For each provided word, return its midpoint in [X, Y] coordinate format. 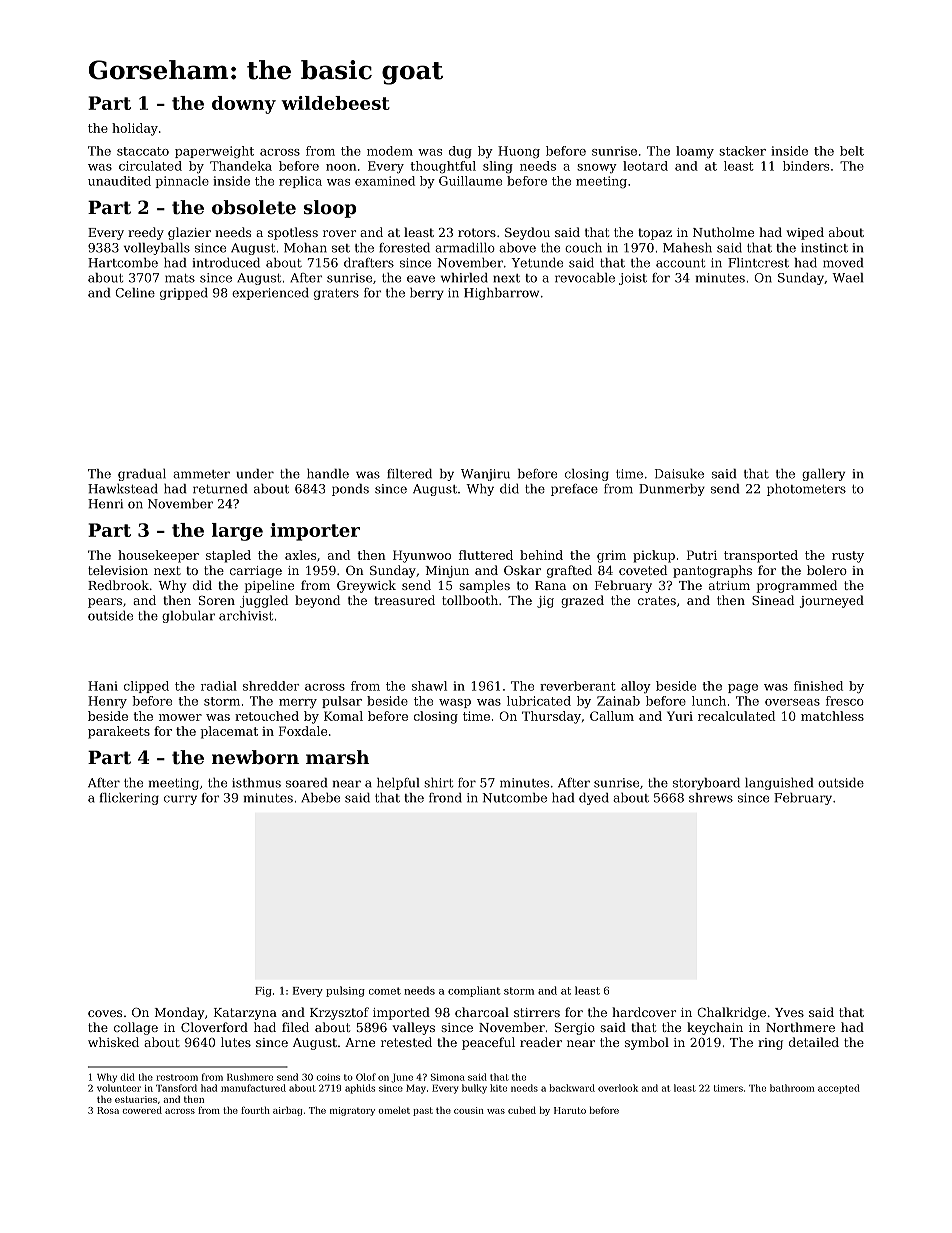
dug [460, 152]
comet [385, 991]
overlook [618, 1088]
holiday [135, 129]
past [423, 1111]
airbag [288, 1111]
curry [180, 800]
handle [328, 474]
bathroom [792, 1088]
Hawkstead [123, 489]
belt [852, 151]
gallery [823, 475]
